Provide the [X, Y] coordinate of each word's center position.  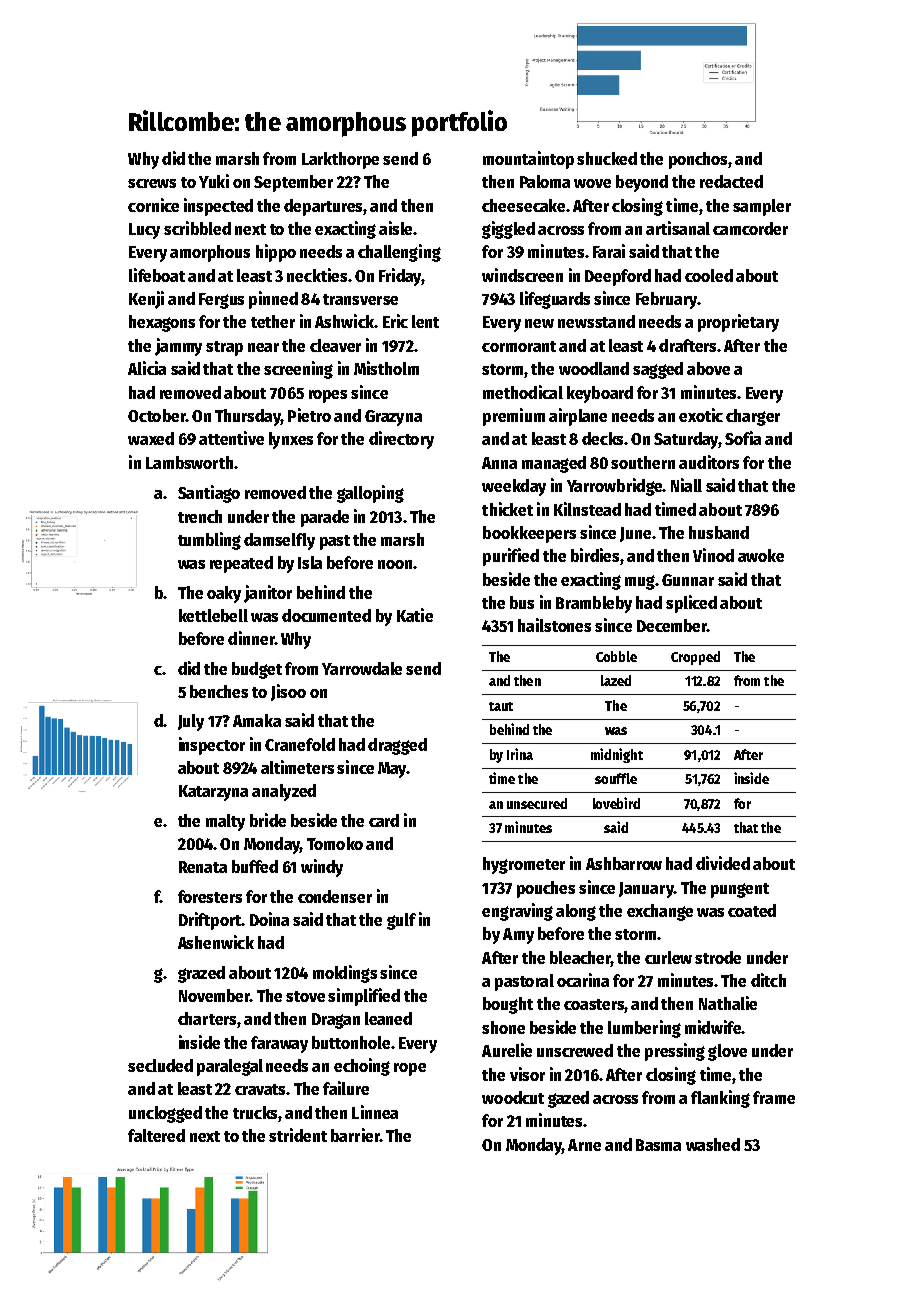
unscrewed [575, 1050]
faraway [279, 1044]
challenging [399, 253]
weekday [514, 487]
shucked [607, 158]
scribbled [197, 228]
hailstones [554, 625]
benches [219, 691]
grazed [201, 974]
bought [508, 1005]
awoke [761, 555]
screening [298, 370]
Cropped [695, 658]
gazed [568, 1099]
